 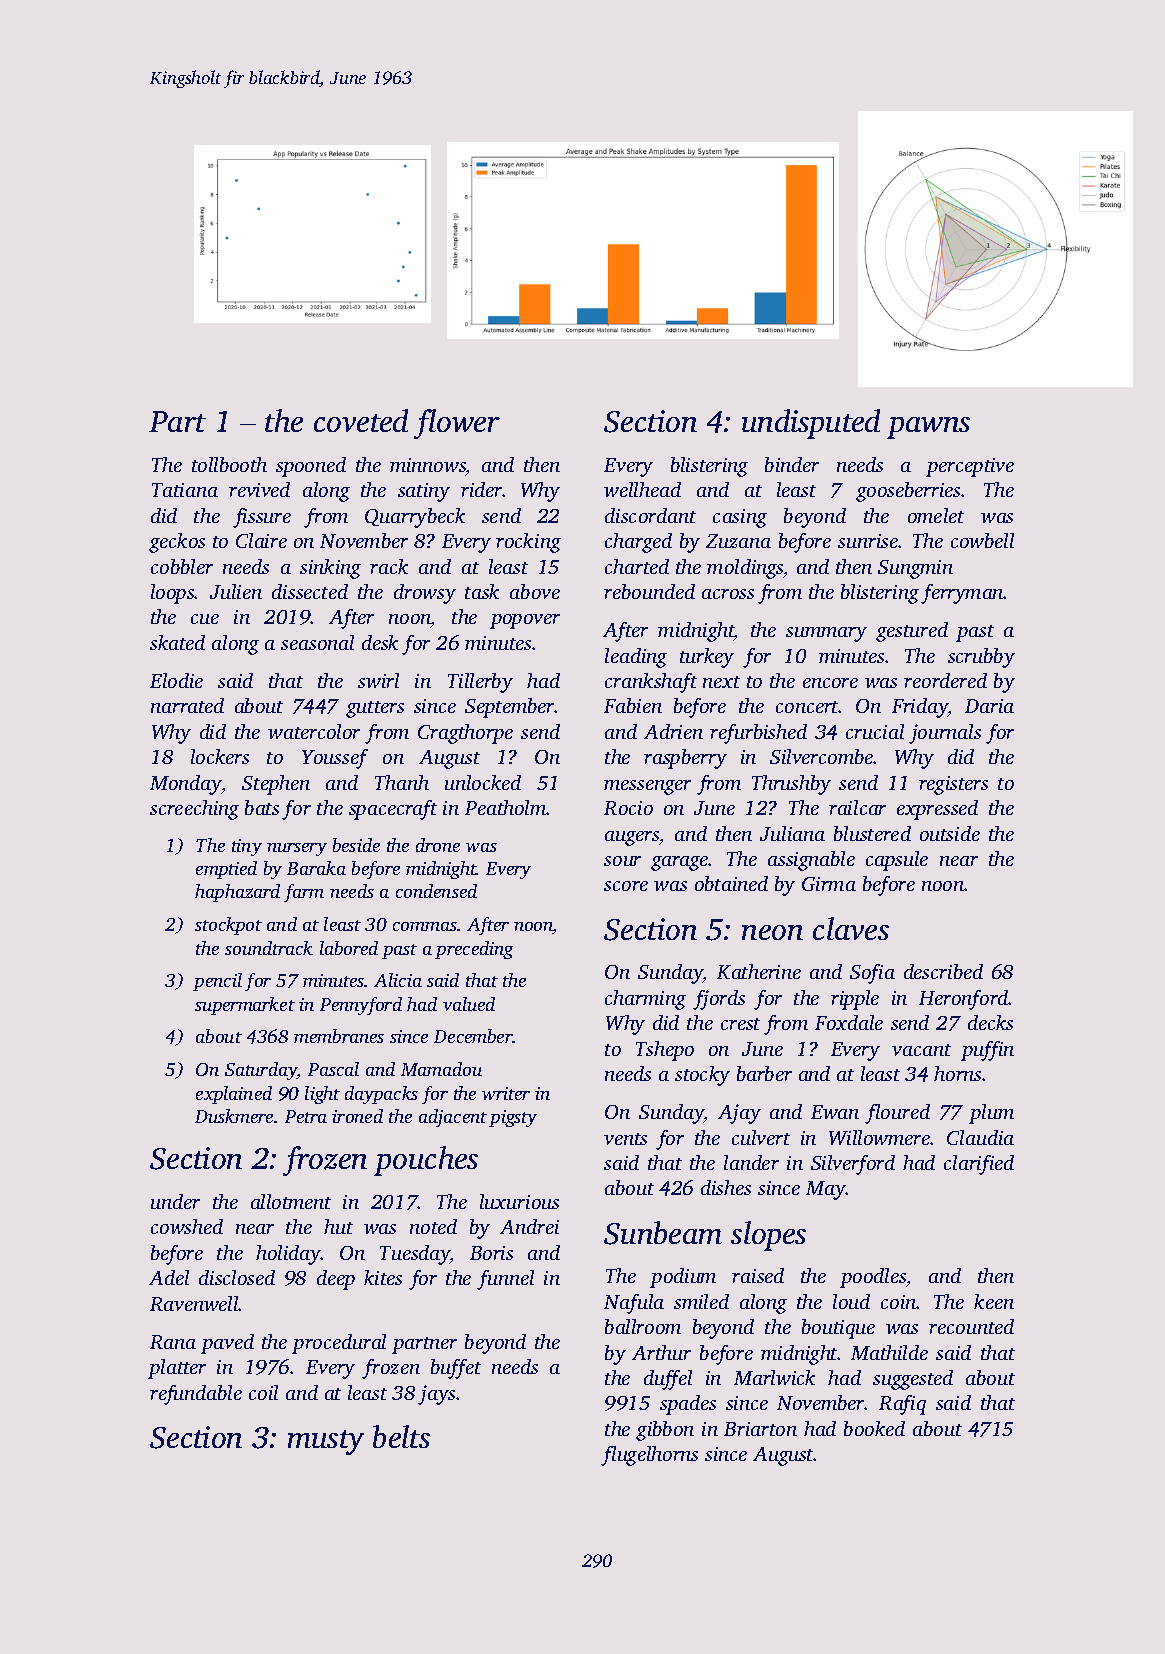 What do you see at coordinates (953, 785) in the screenshot?
I see `registers` at bounding box center [953, 785].
